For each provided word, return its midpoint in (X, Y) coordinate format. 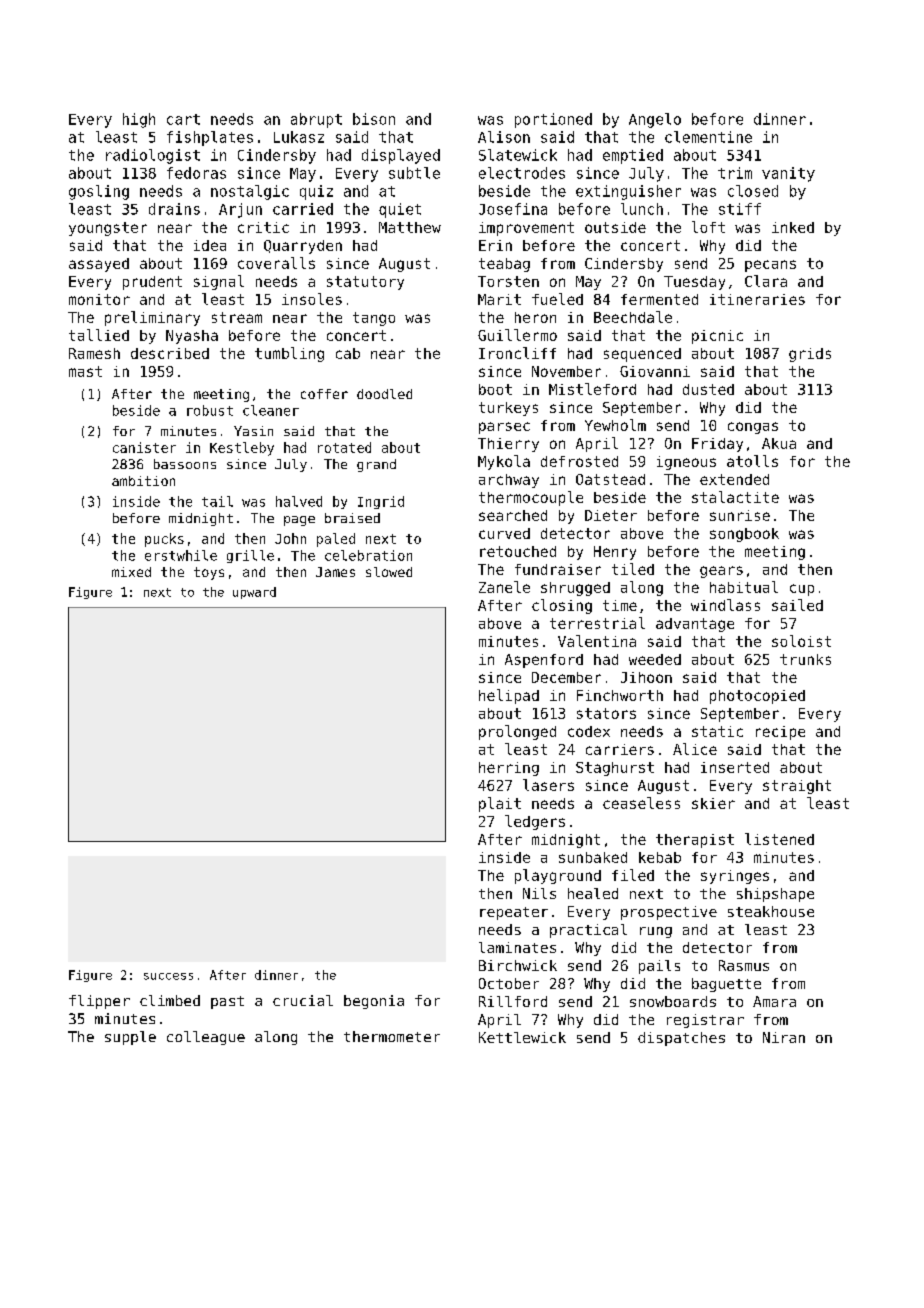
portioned (553, 120)
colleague (206, 1038)
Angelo (655, 120)
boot (495, 389)
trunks (805, 659)
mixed (131, 572)
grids (810, 355)
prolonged (517, 732)
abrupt (316, 120)
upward (254, 593)
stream (237, 317)
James (335, 572)
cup (802, 590)
